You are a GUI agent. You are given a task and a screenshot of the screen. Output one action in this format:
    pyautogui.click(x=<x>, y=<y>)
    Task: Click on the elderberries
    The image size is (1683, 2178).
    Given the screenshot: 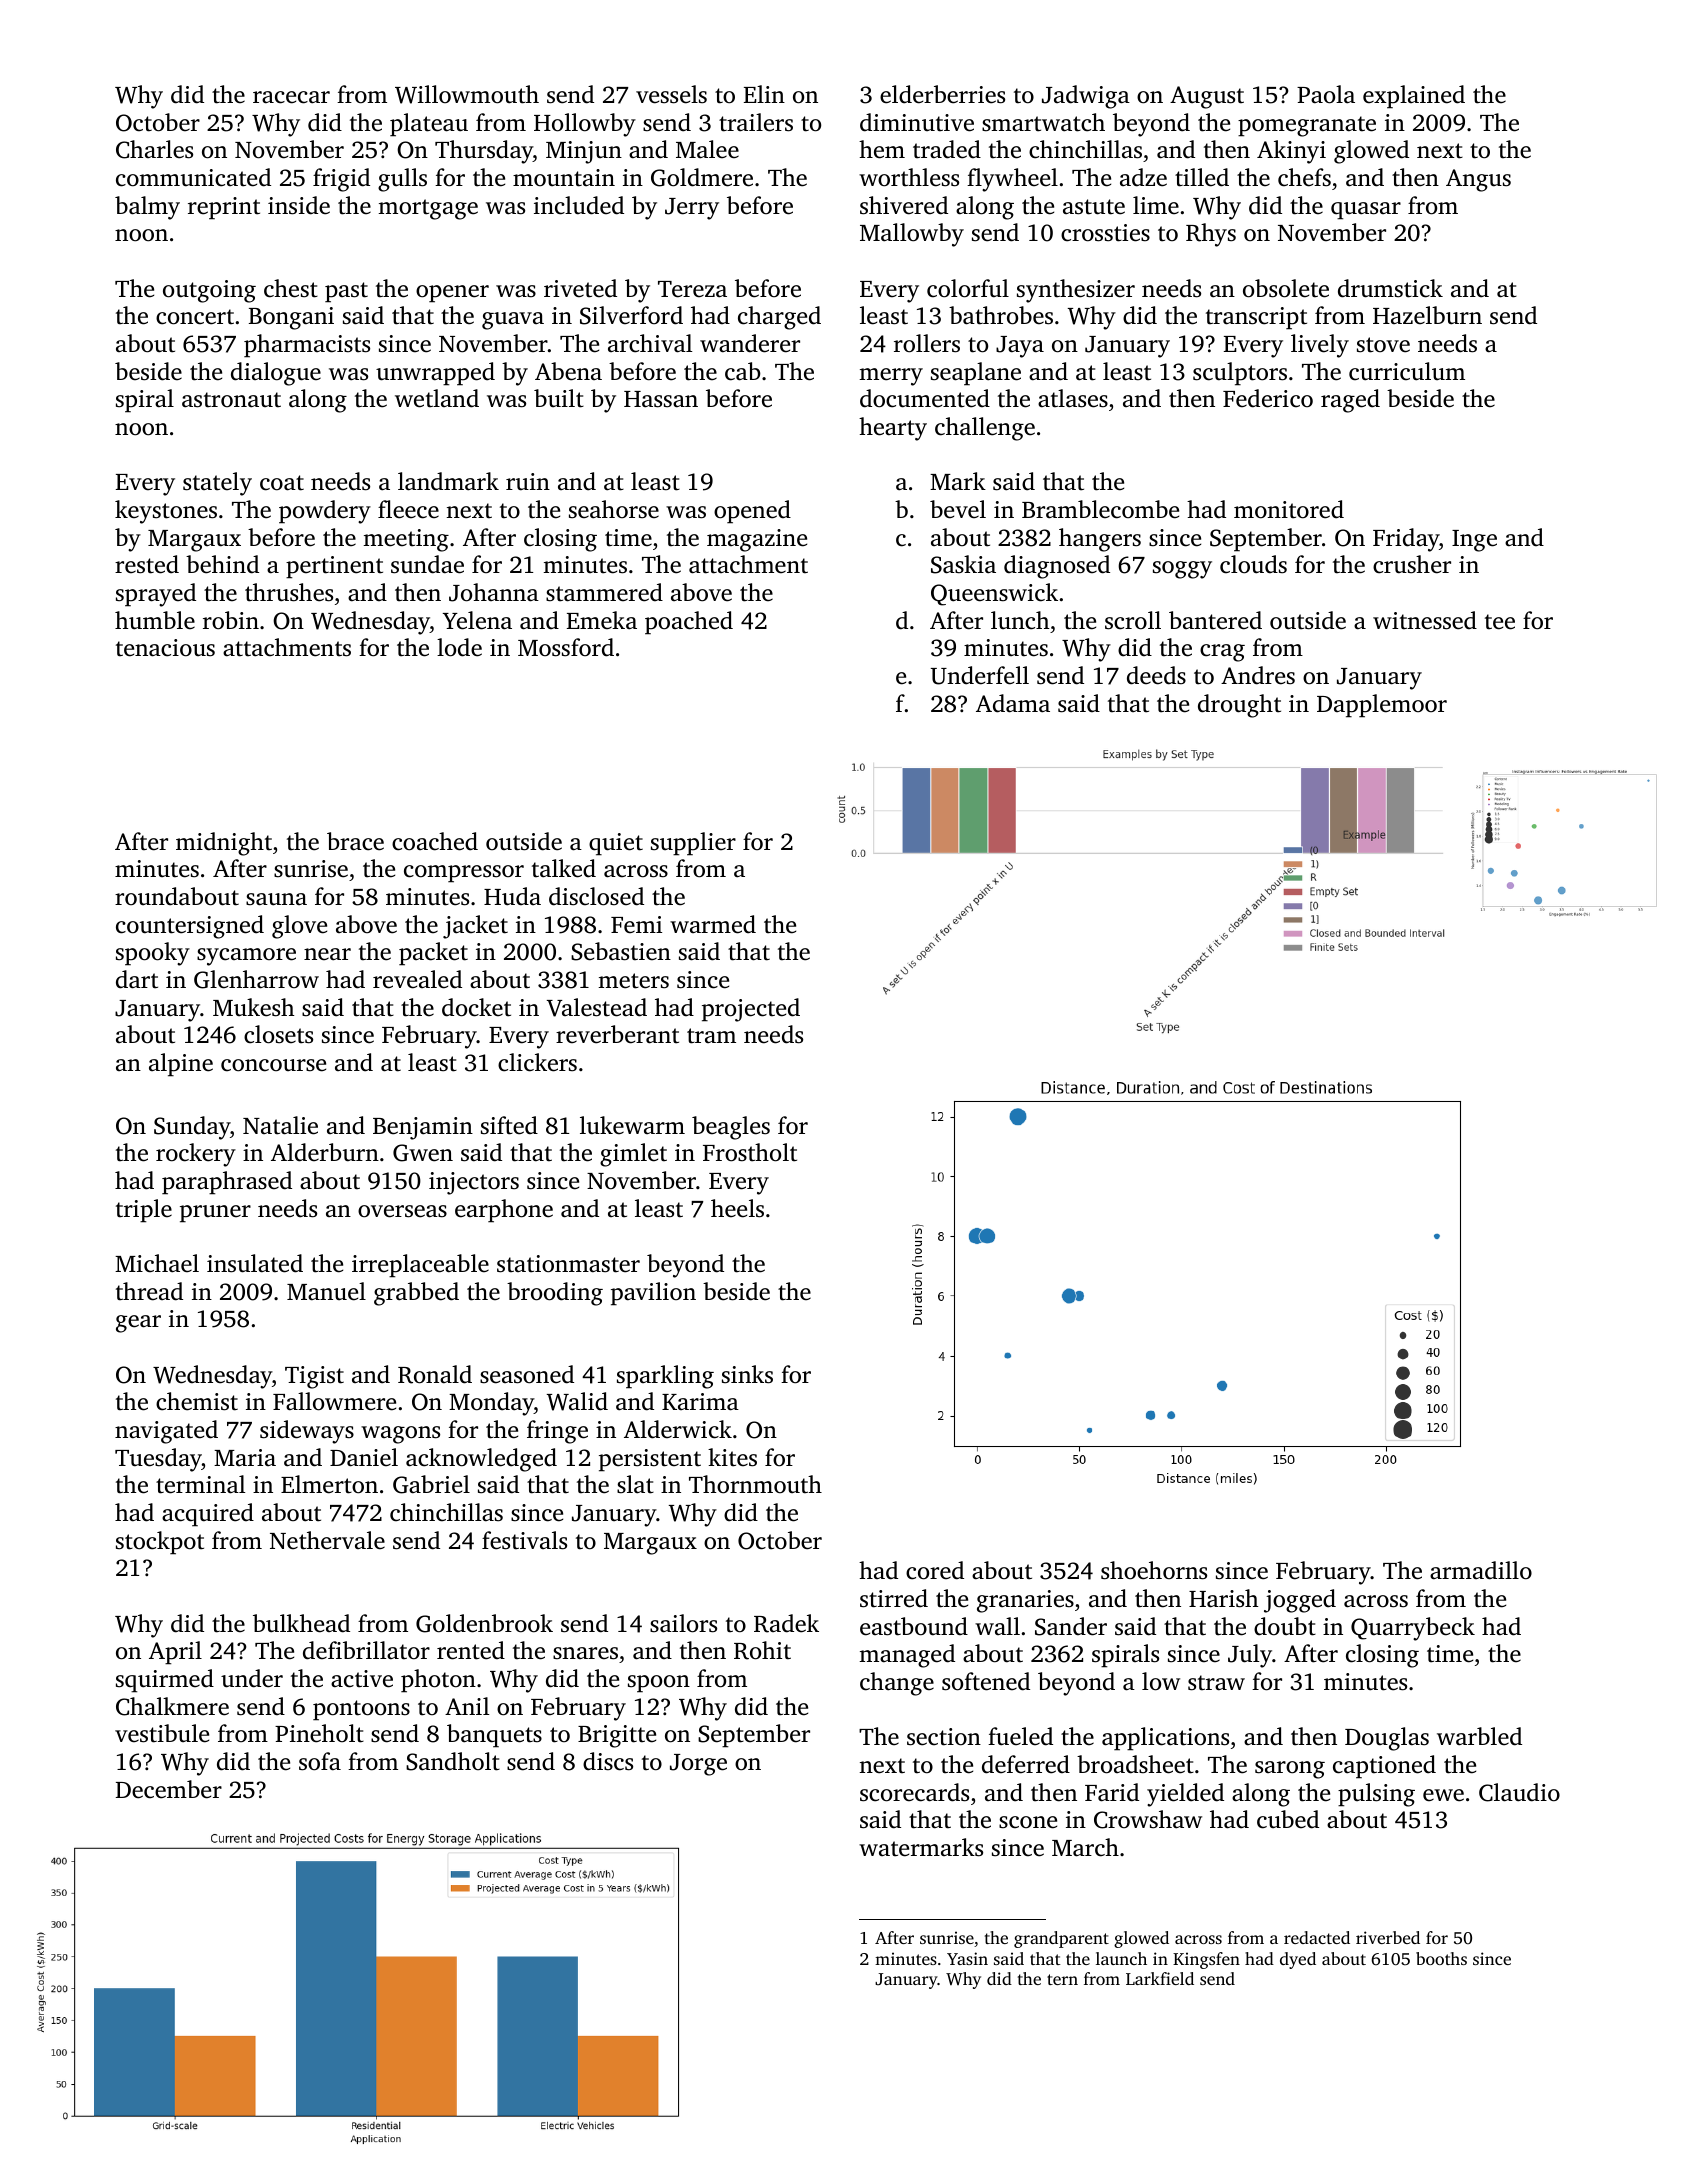 What is the action you would take?
    pyautogui.click(x=942, y=94)
